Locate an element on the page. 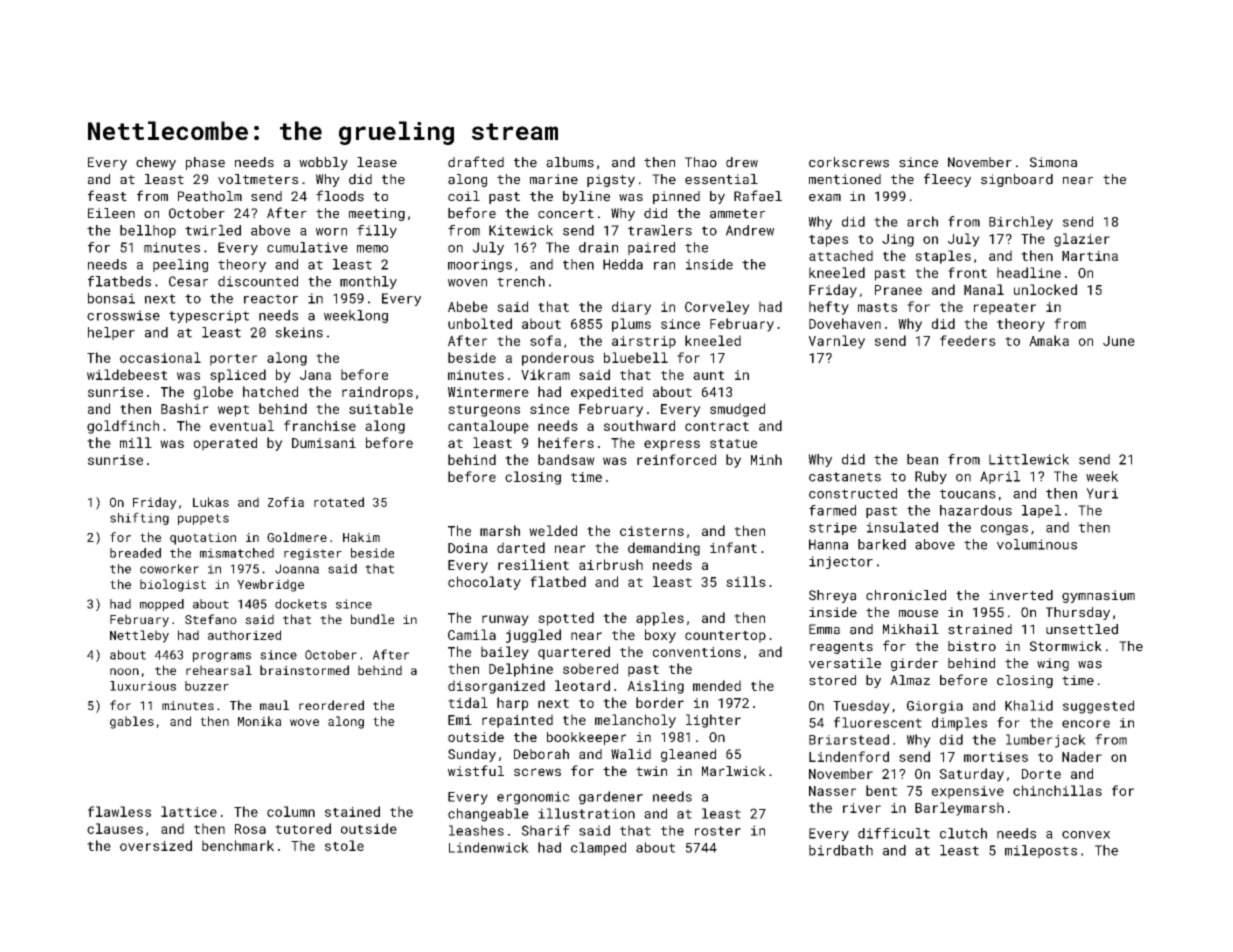  reordered is located at coordinates (331, 705).
